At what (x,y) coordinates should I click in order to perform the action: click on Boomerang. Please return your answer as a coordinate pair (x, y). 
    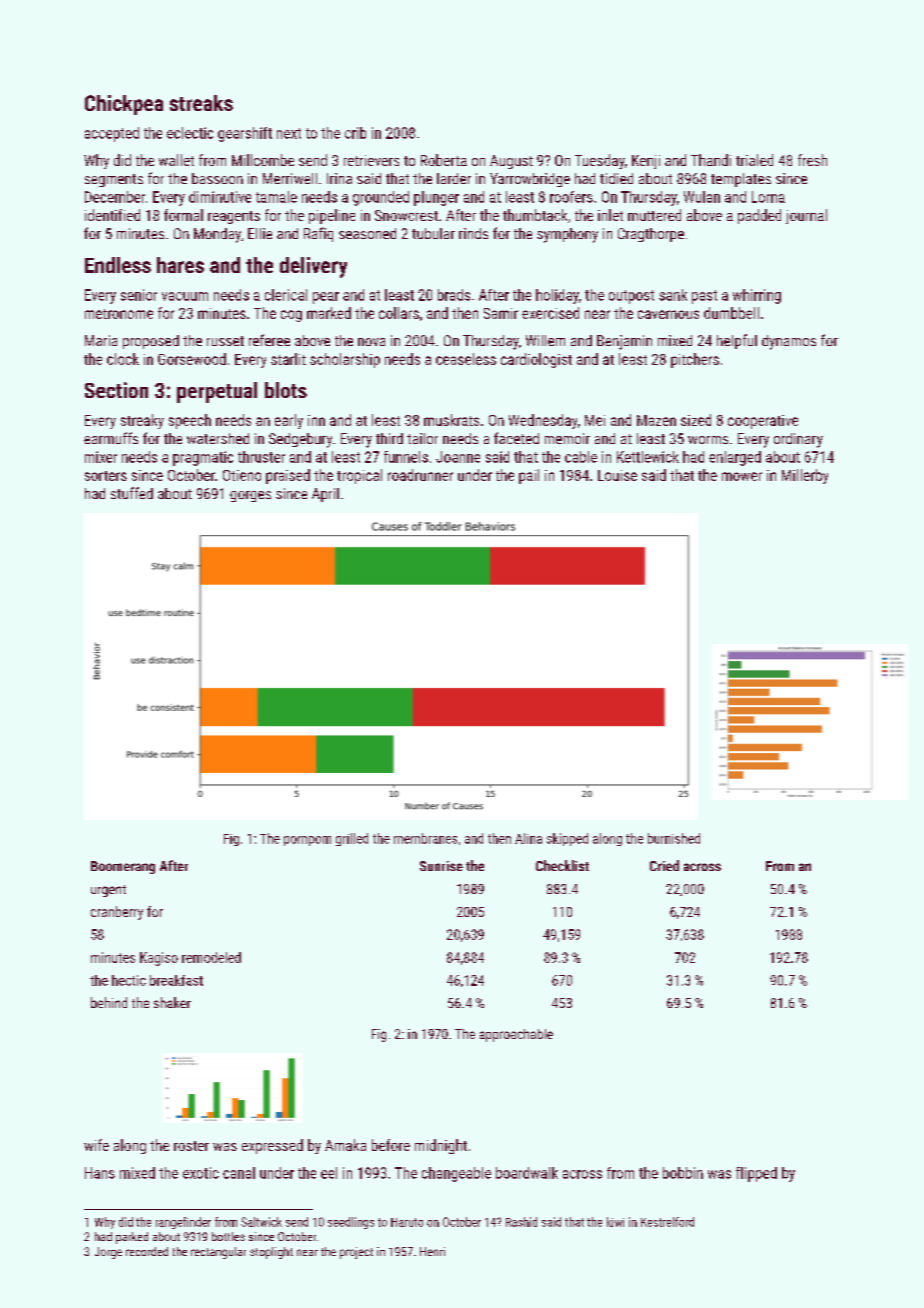
    Looking at the image, I should click on (123, 867).
